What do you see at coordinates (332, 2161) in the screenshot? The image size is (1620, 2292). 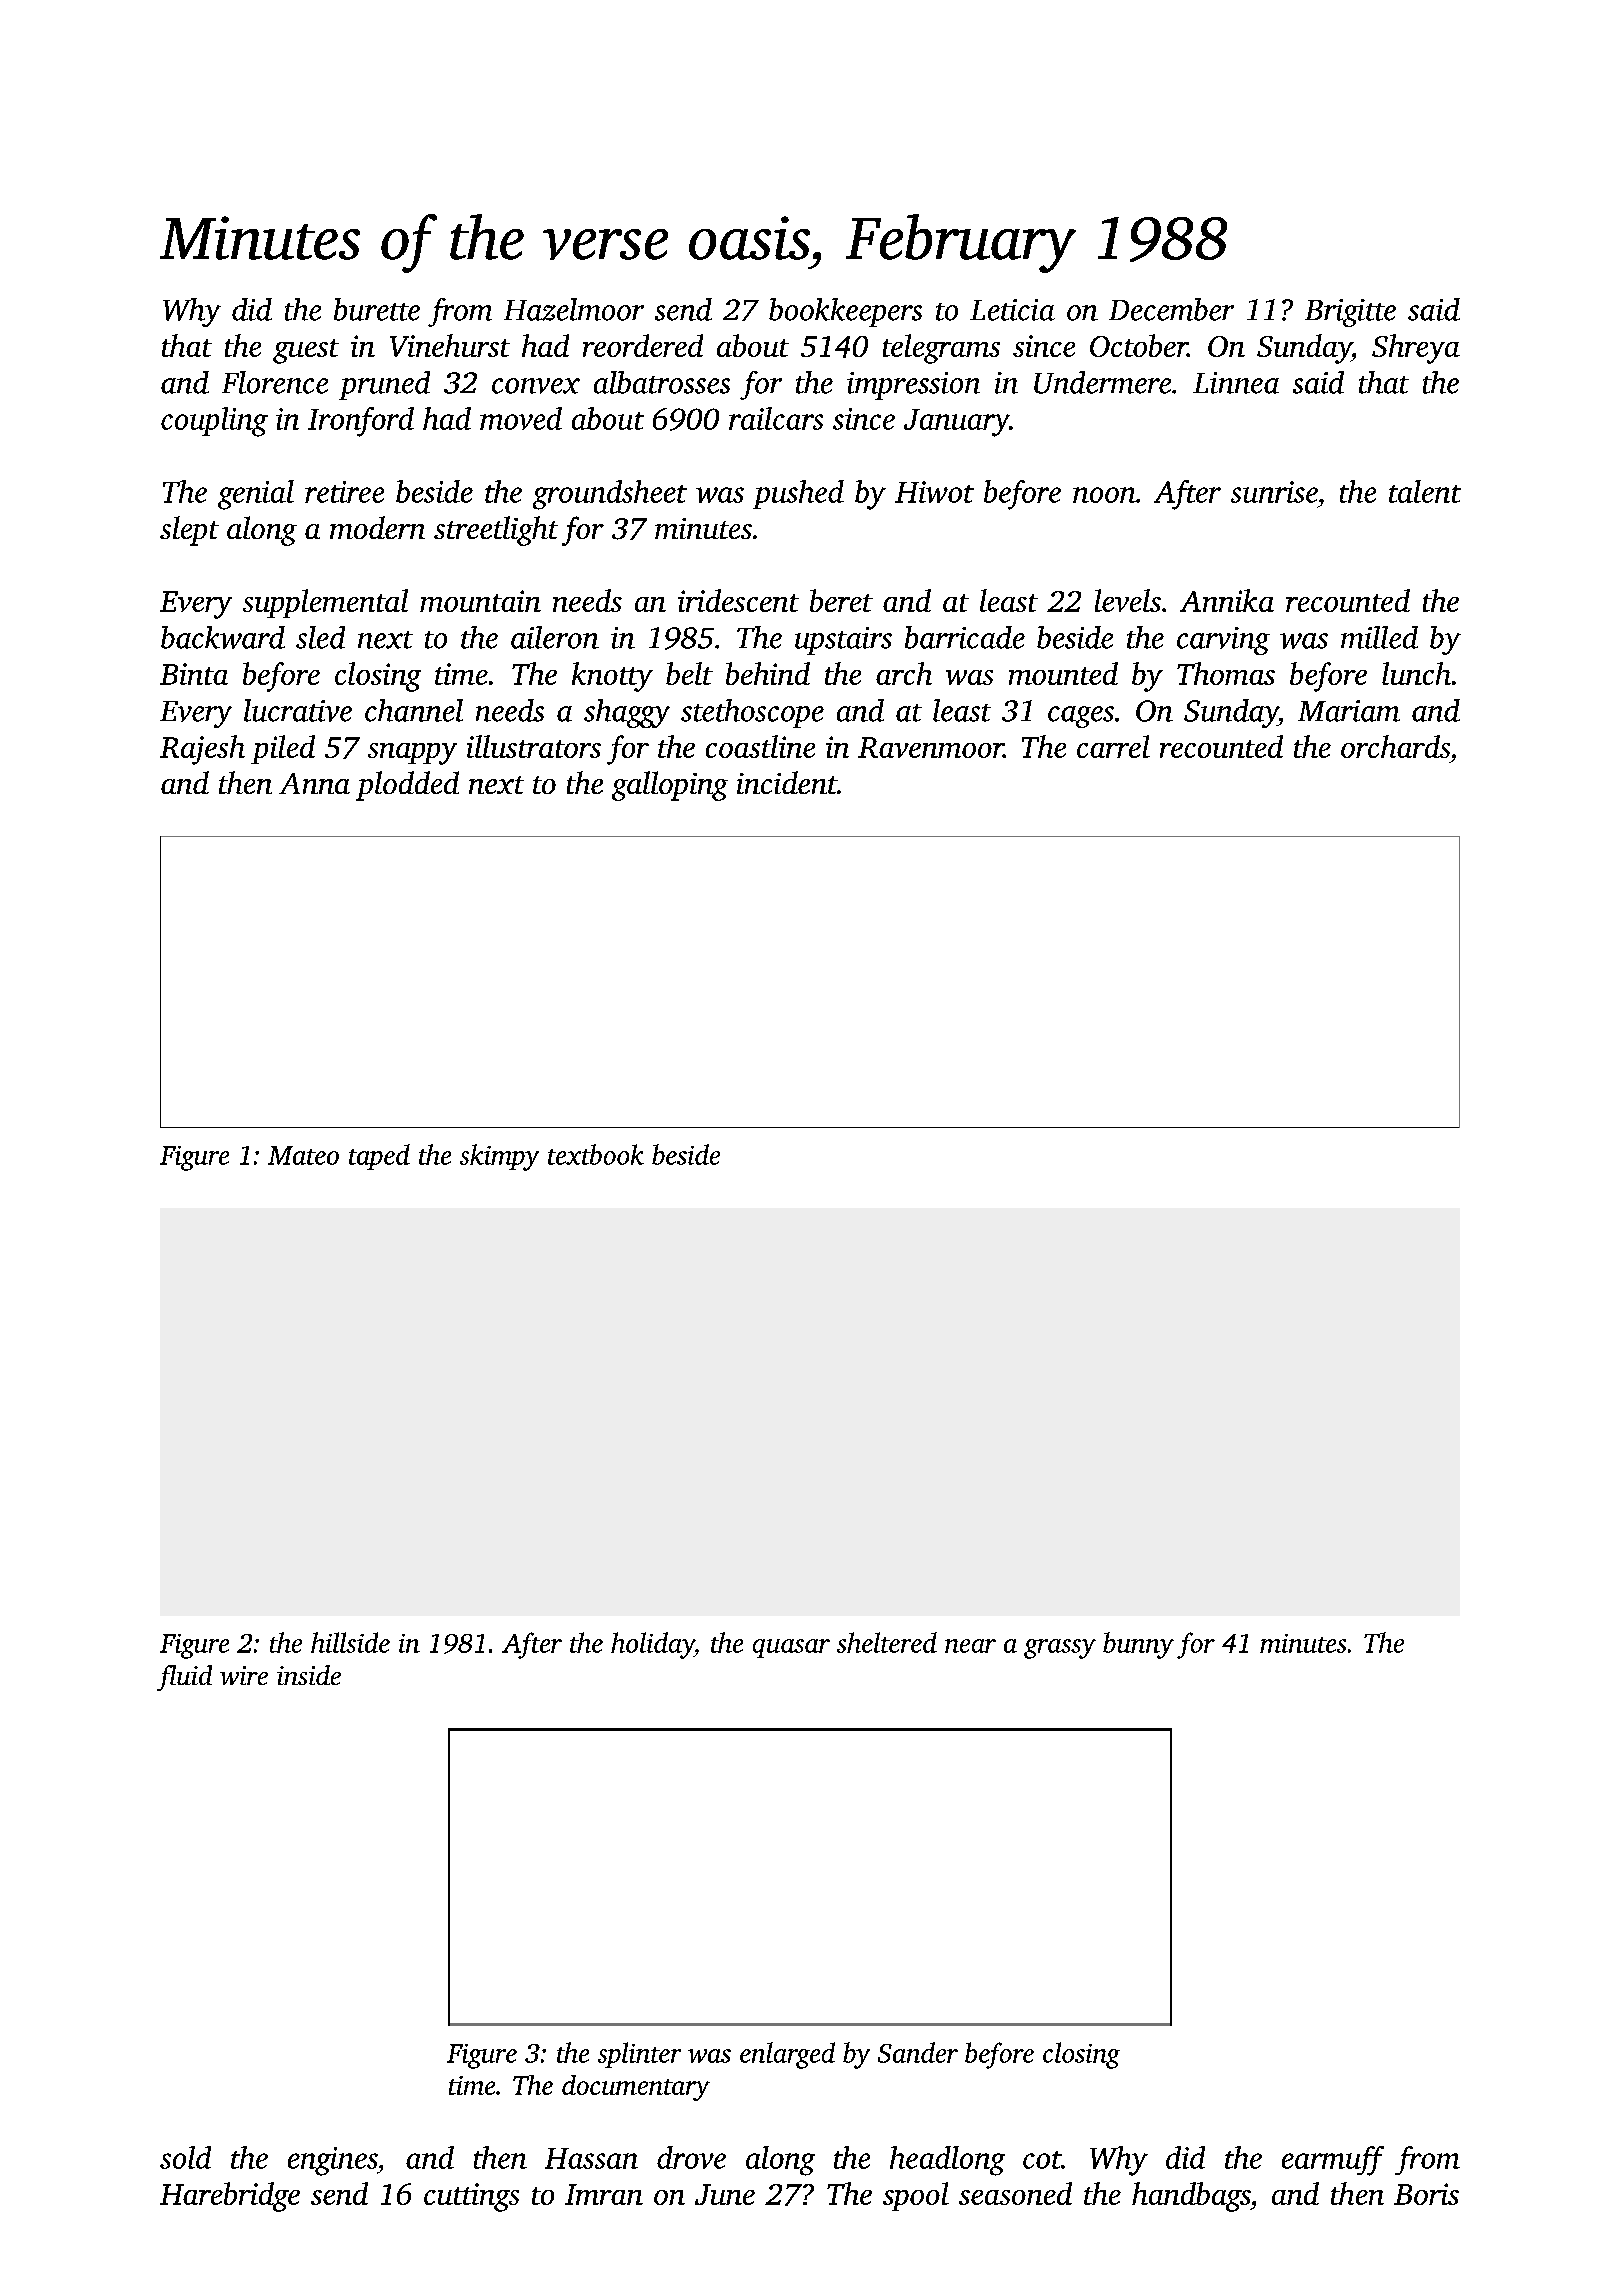 I see `engines` at bounding box center [332, 2161].
